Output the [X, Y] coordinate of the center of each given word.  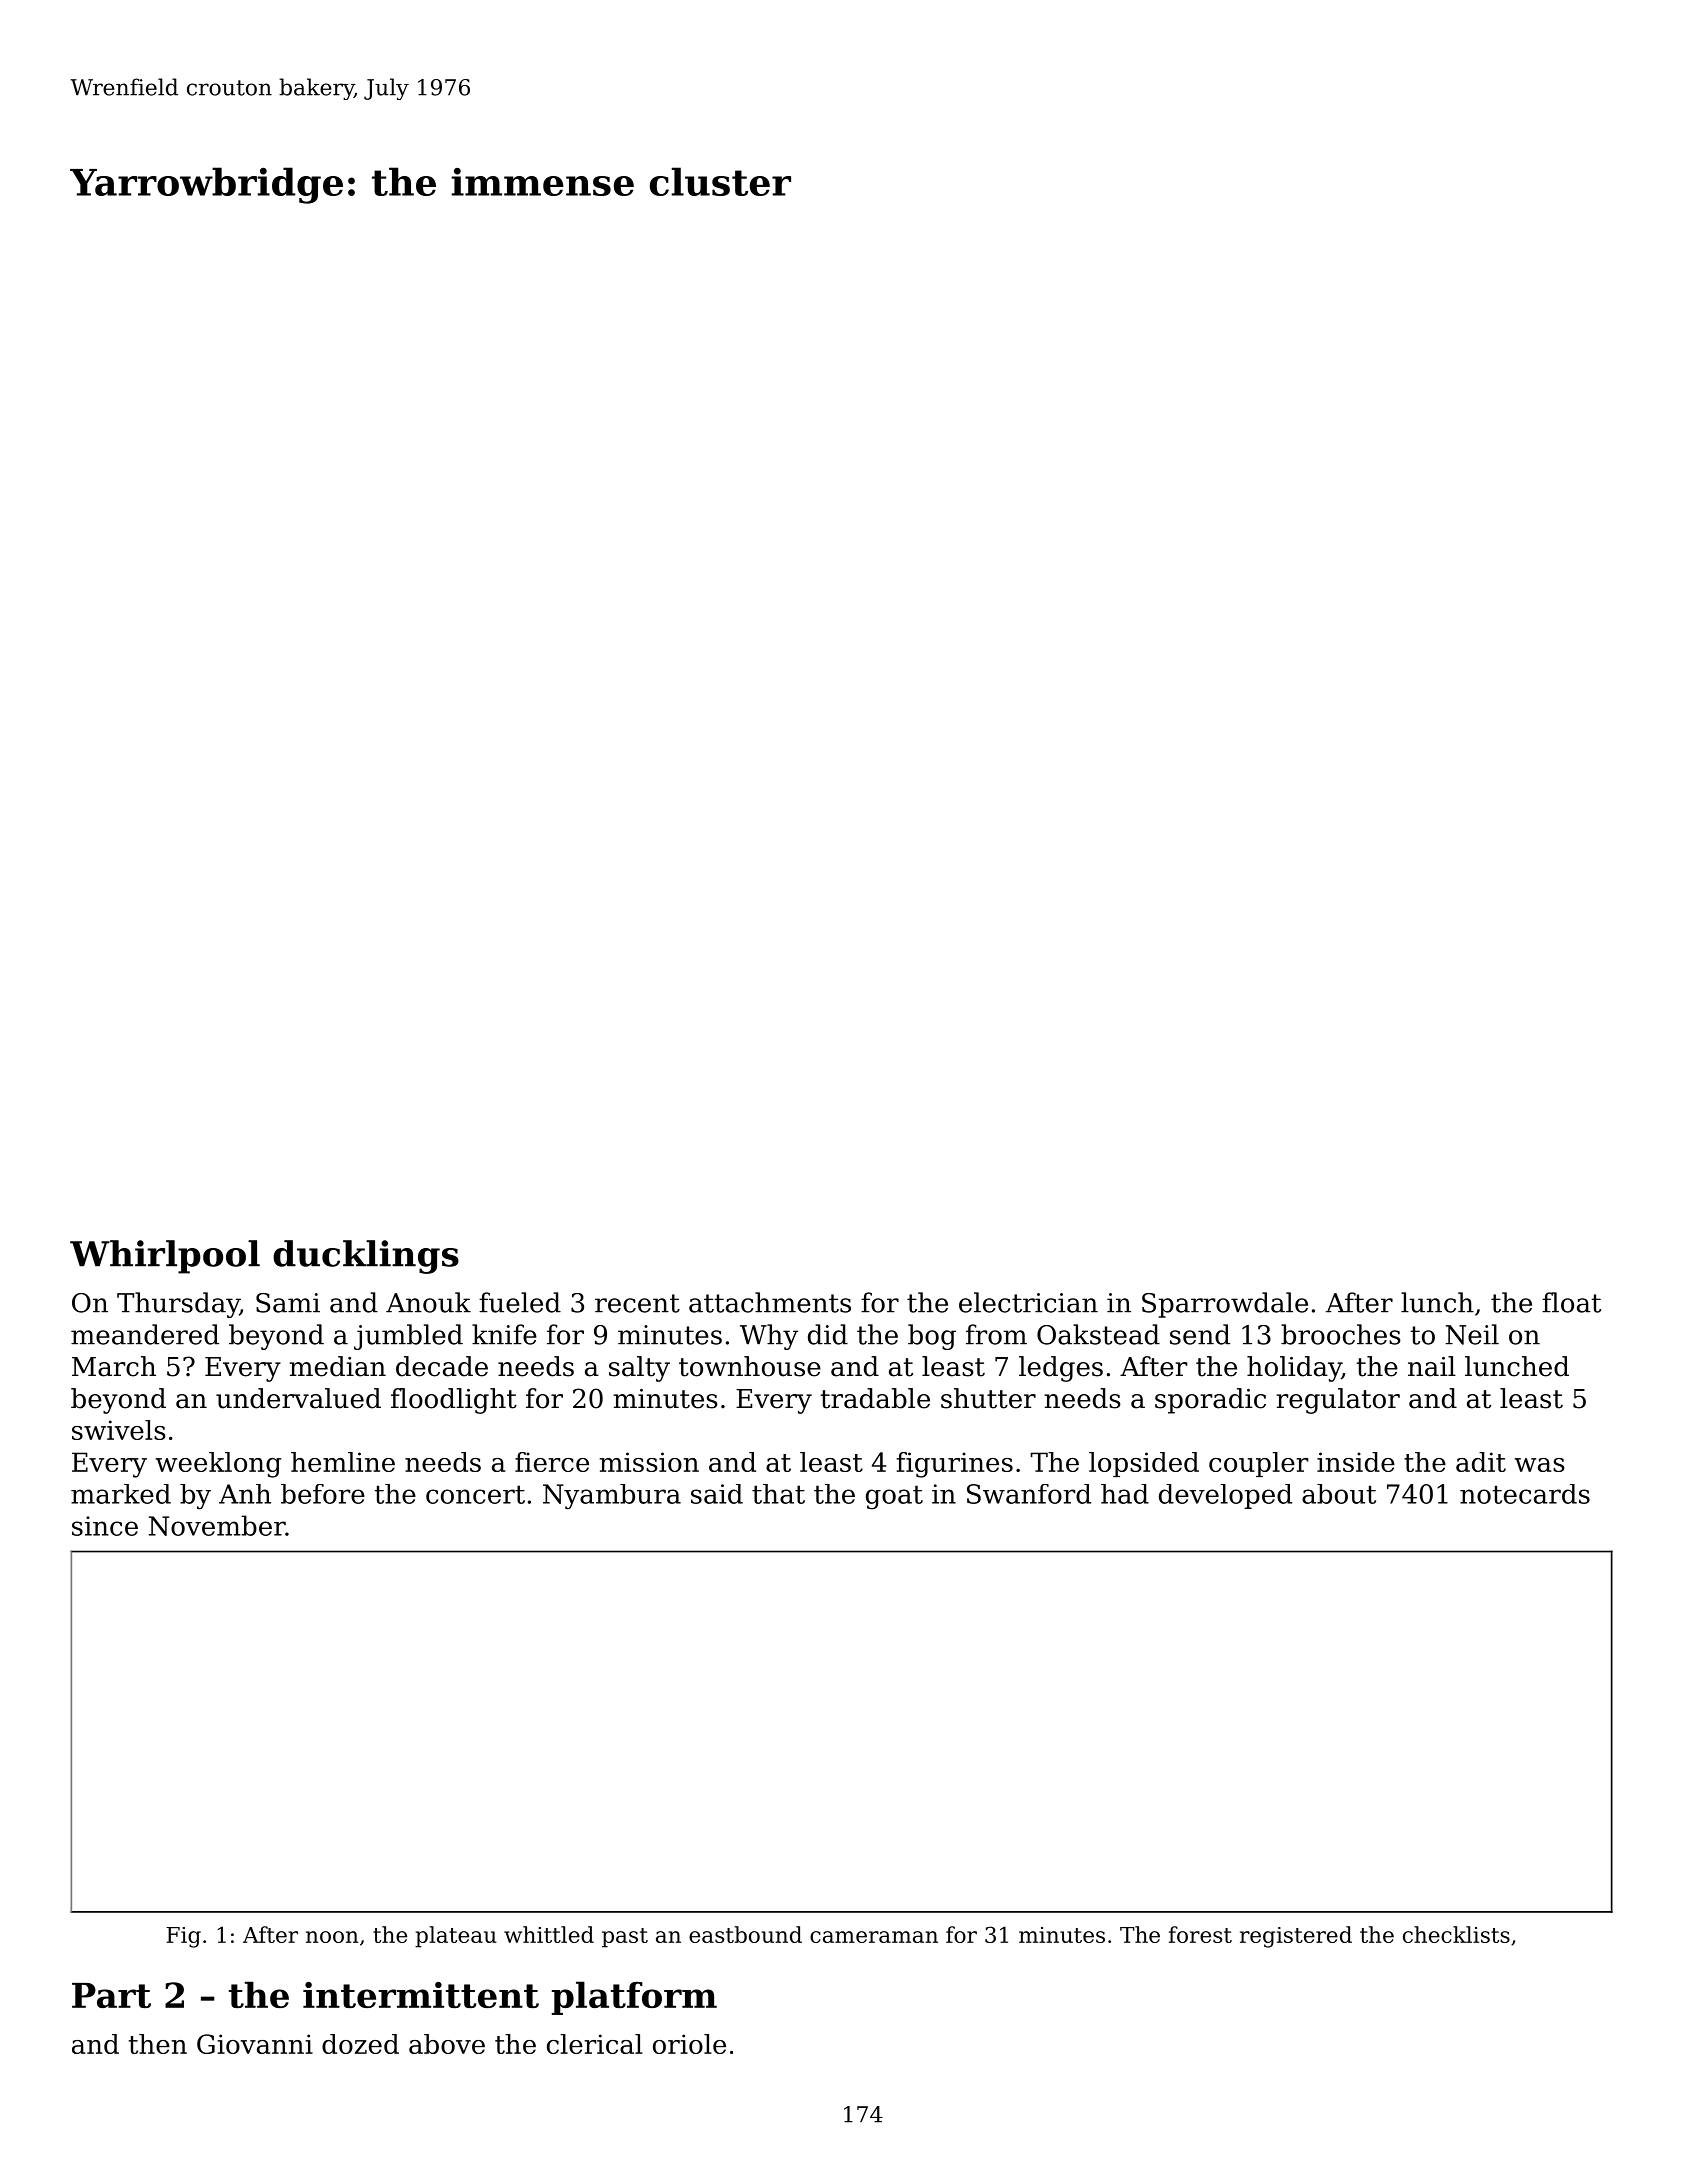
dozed [360, 2044]
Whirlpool [165, 1257]
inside [1356, 1462]
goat [894, 1497]
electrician [1028, 1302]
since [105, 1526]
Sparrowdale [1225, 1305]
